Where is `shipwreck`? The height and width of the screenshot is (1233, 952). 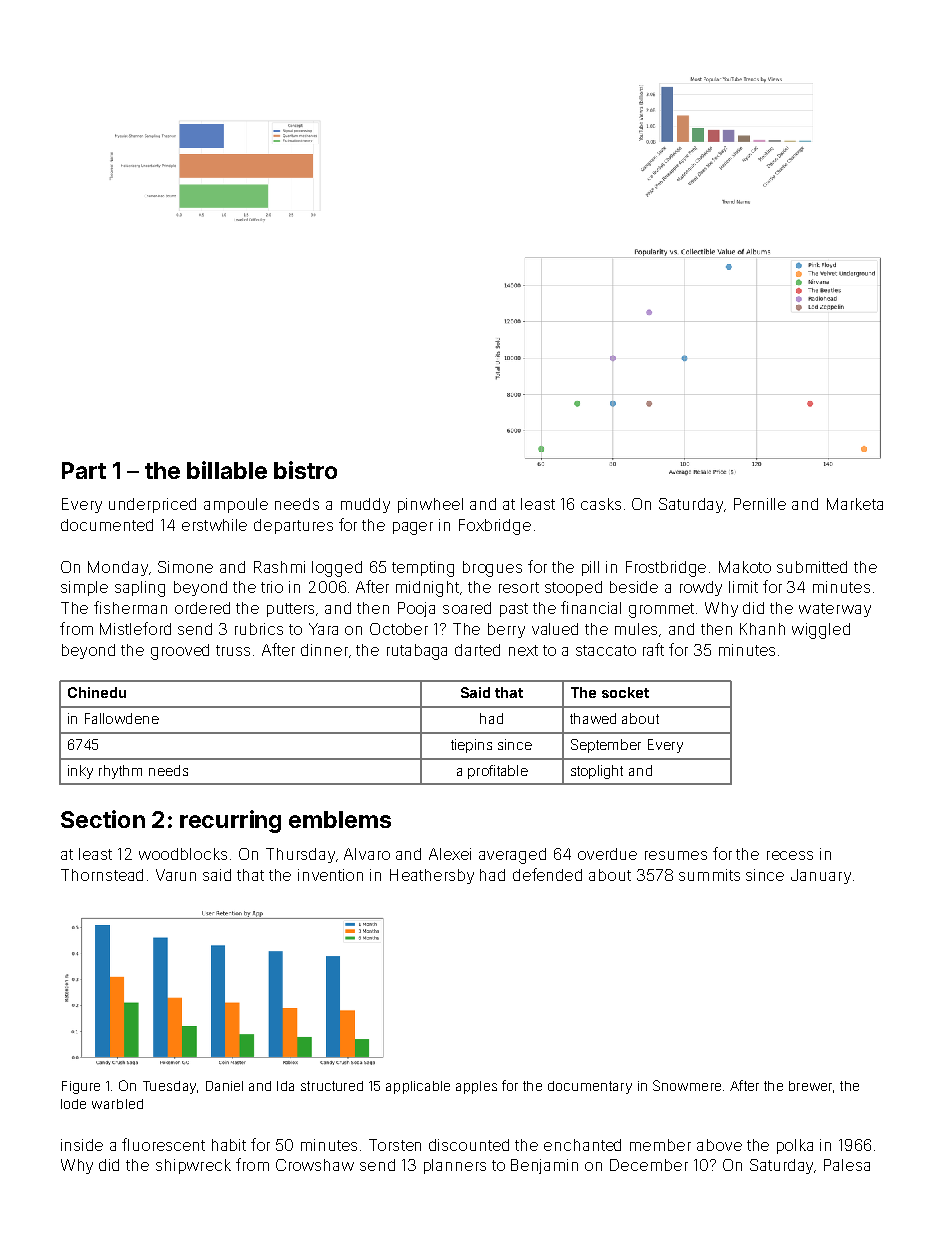 shipwreck is located at coordinates (193, 1166).
